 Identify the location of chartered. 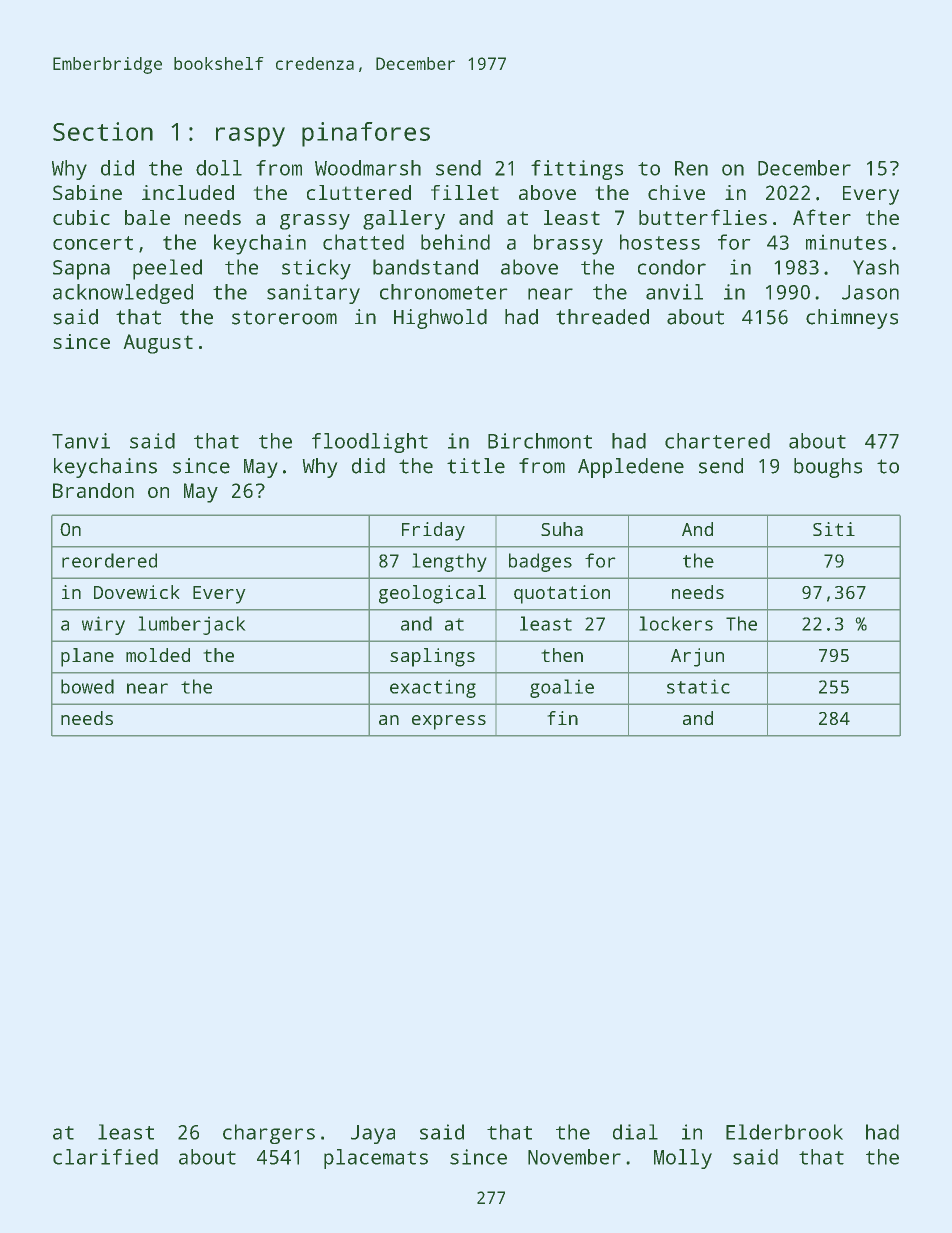
(717, 441).
